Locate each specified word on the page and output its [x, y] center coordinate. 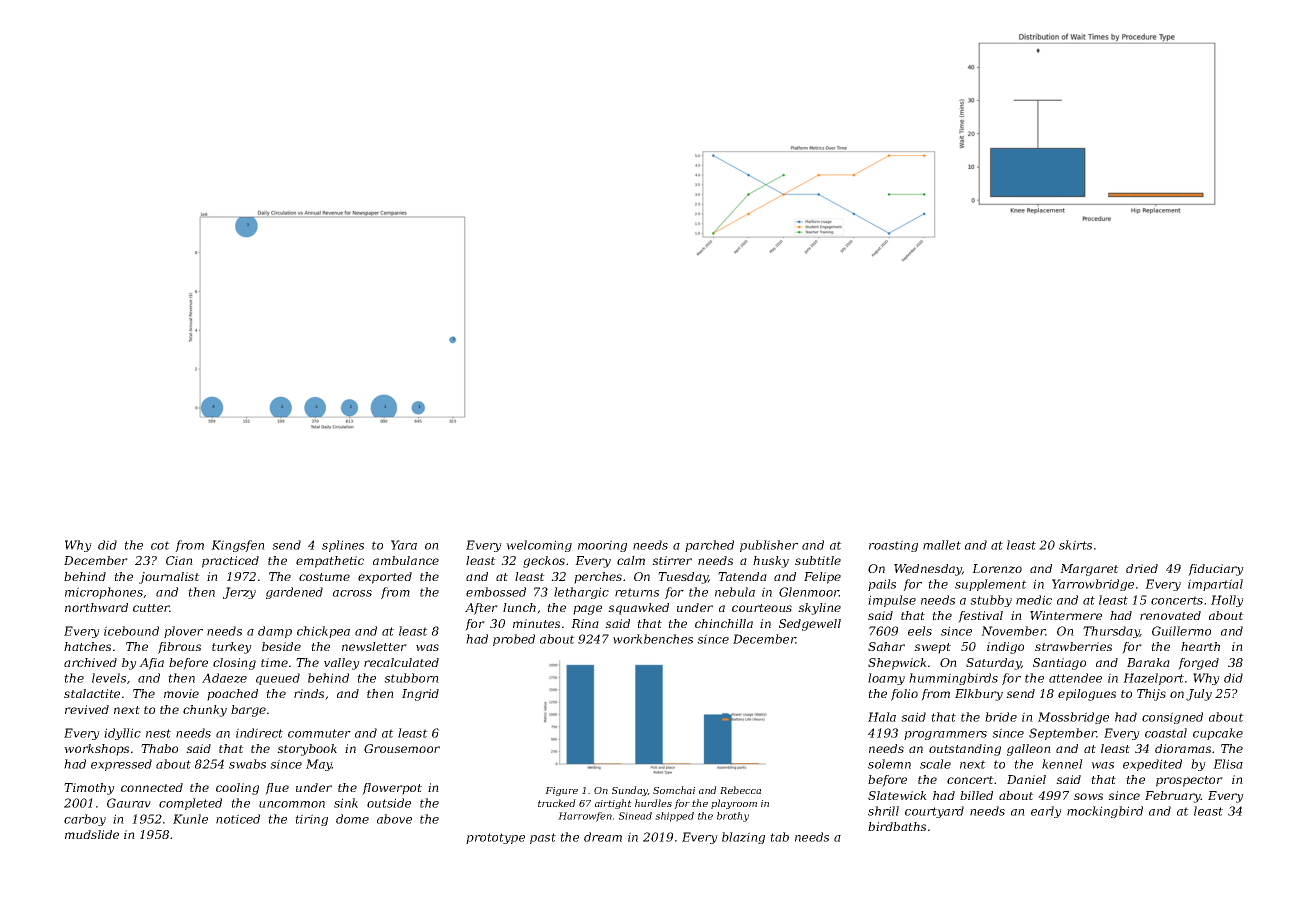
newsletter [374, 646]
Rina [585, 623]
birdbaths [897, 826]
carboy [85, 820]
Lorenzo [997, 569]
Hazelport [1153, 679]
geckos [544, 562]
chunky [205, 711]
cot [160, 545]
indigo [1005, 648]
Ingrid [420, 695]
